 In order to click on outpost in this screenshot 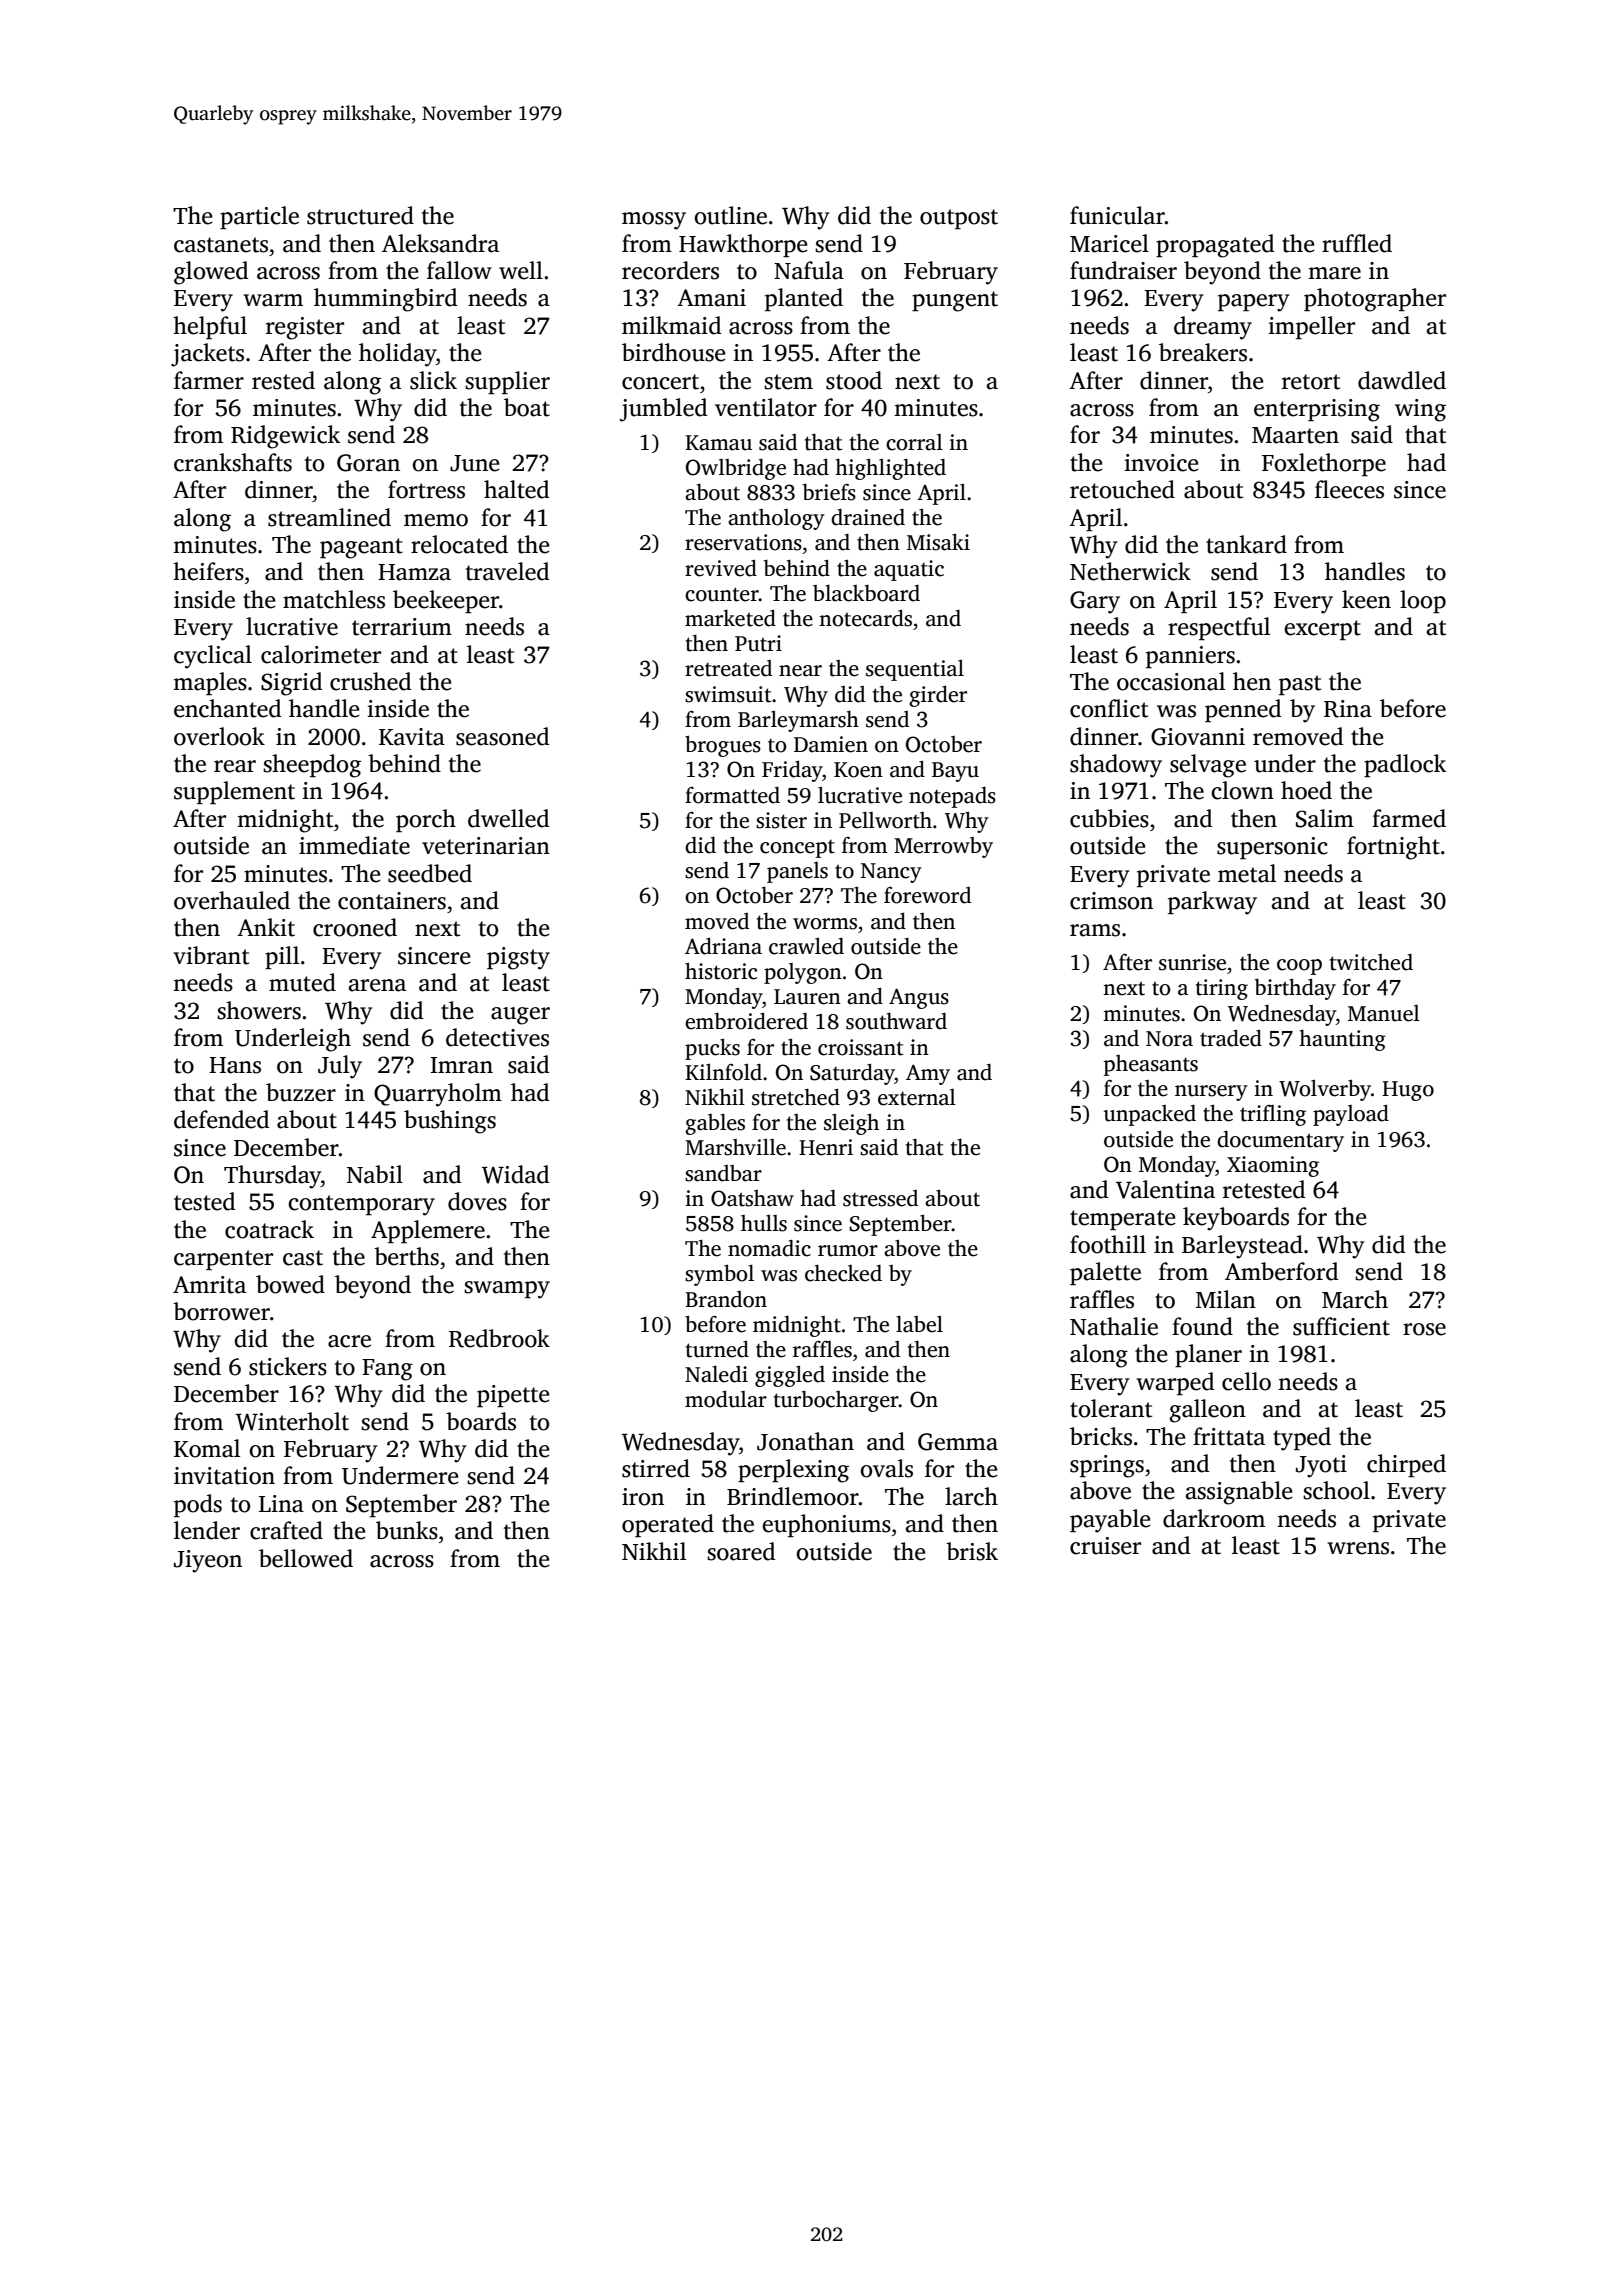, I will do `click(959, 219)`.
